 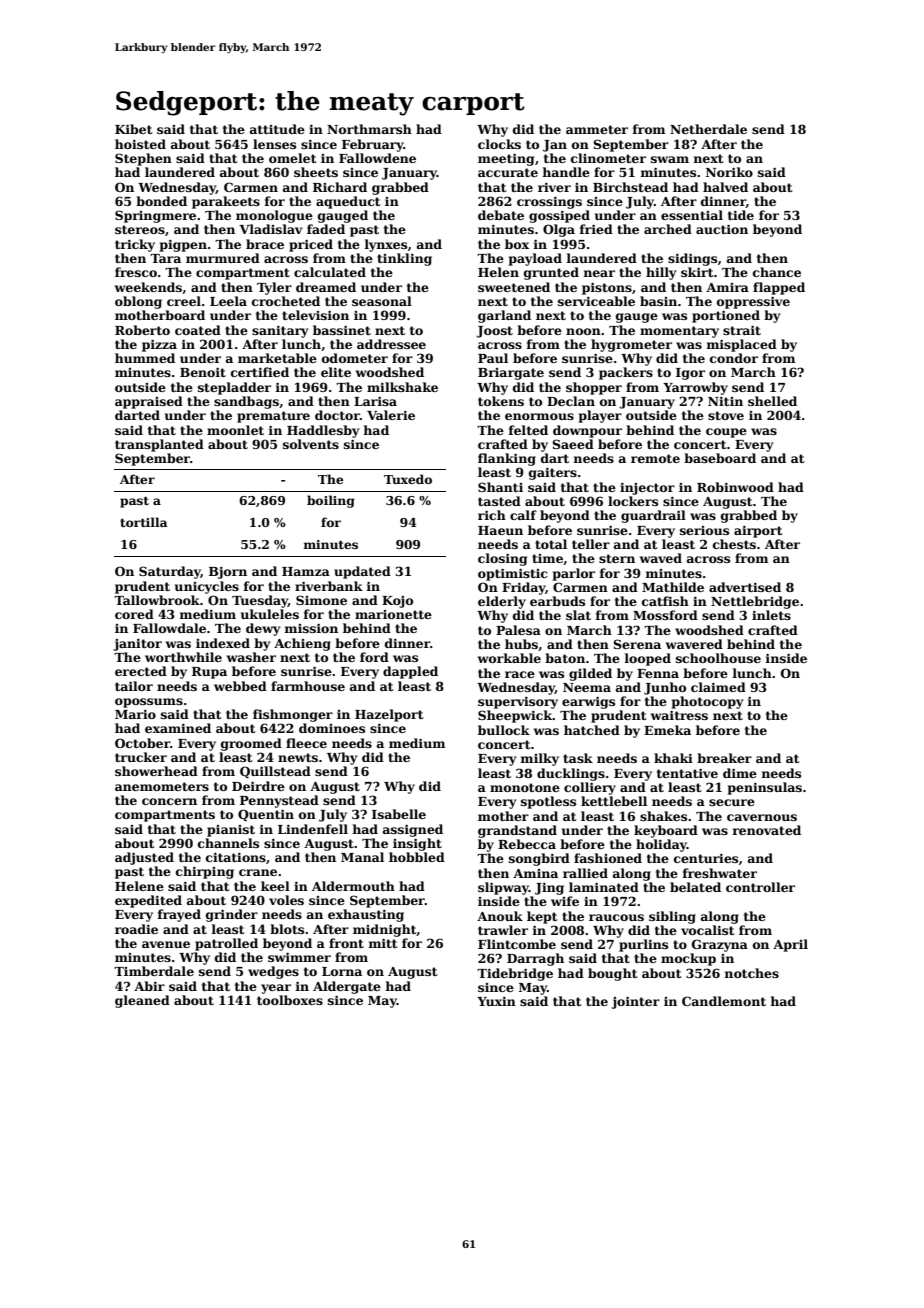 I want to click on Northmarsh, so click(x=369, y=129).
